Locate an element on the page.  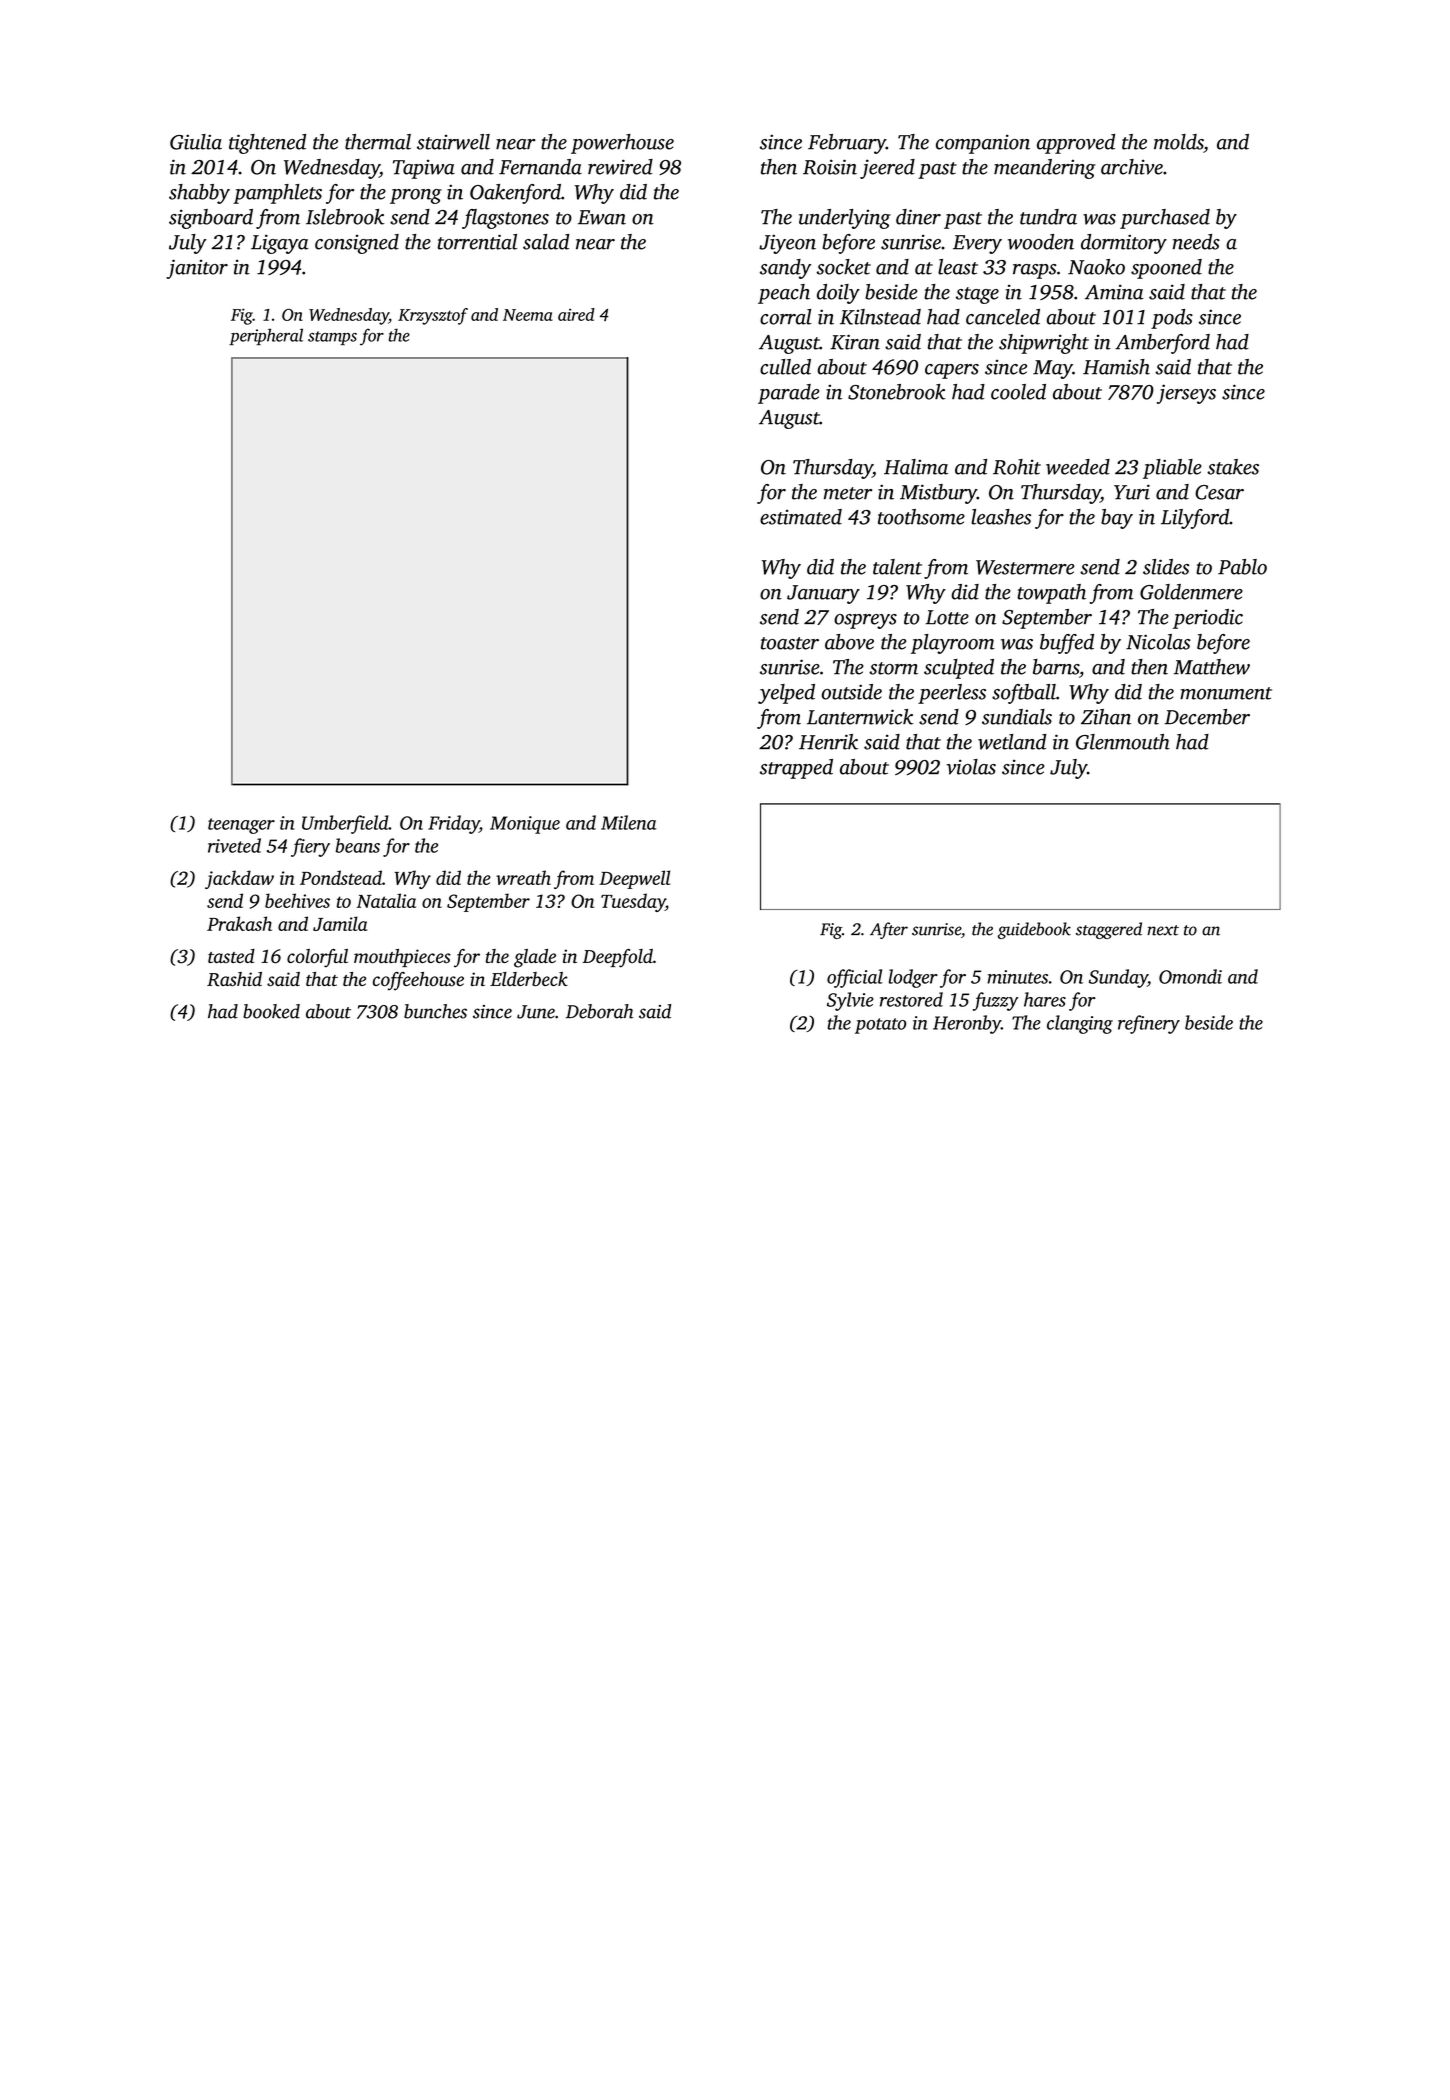
bunches is located at coordinates (435, 1011).
